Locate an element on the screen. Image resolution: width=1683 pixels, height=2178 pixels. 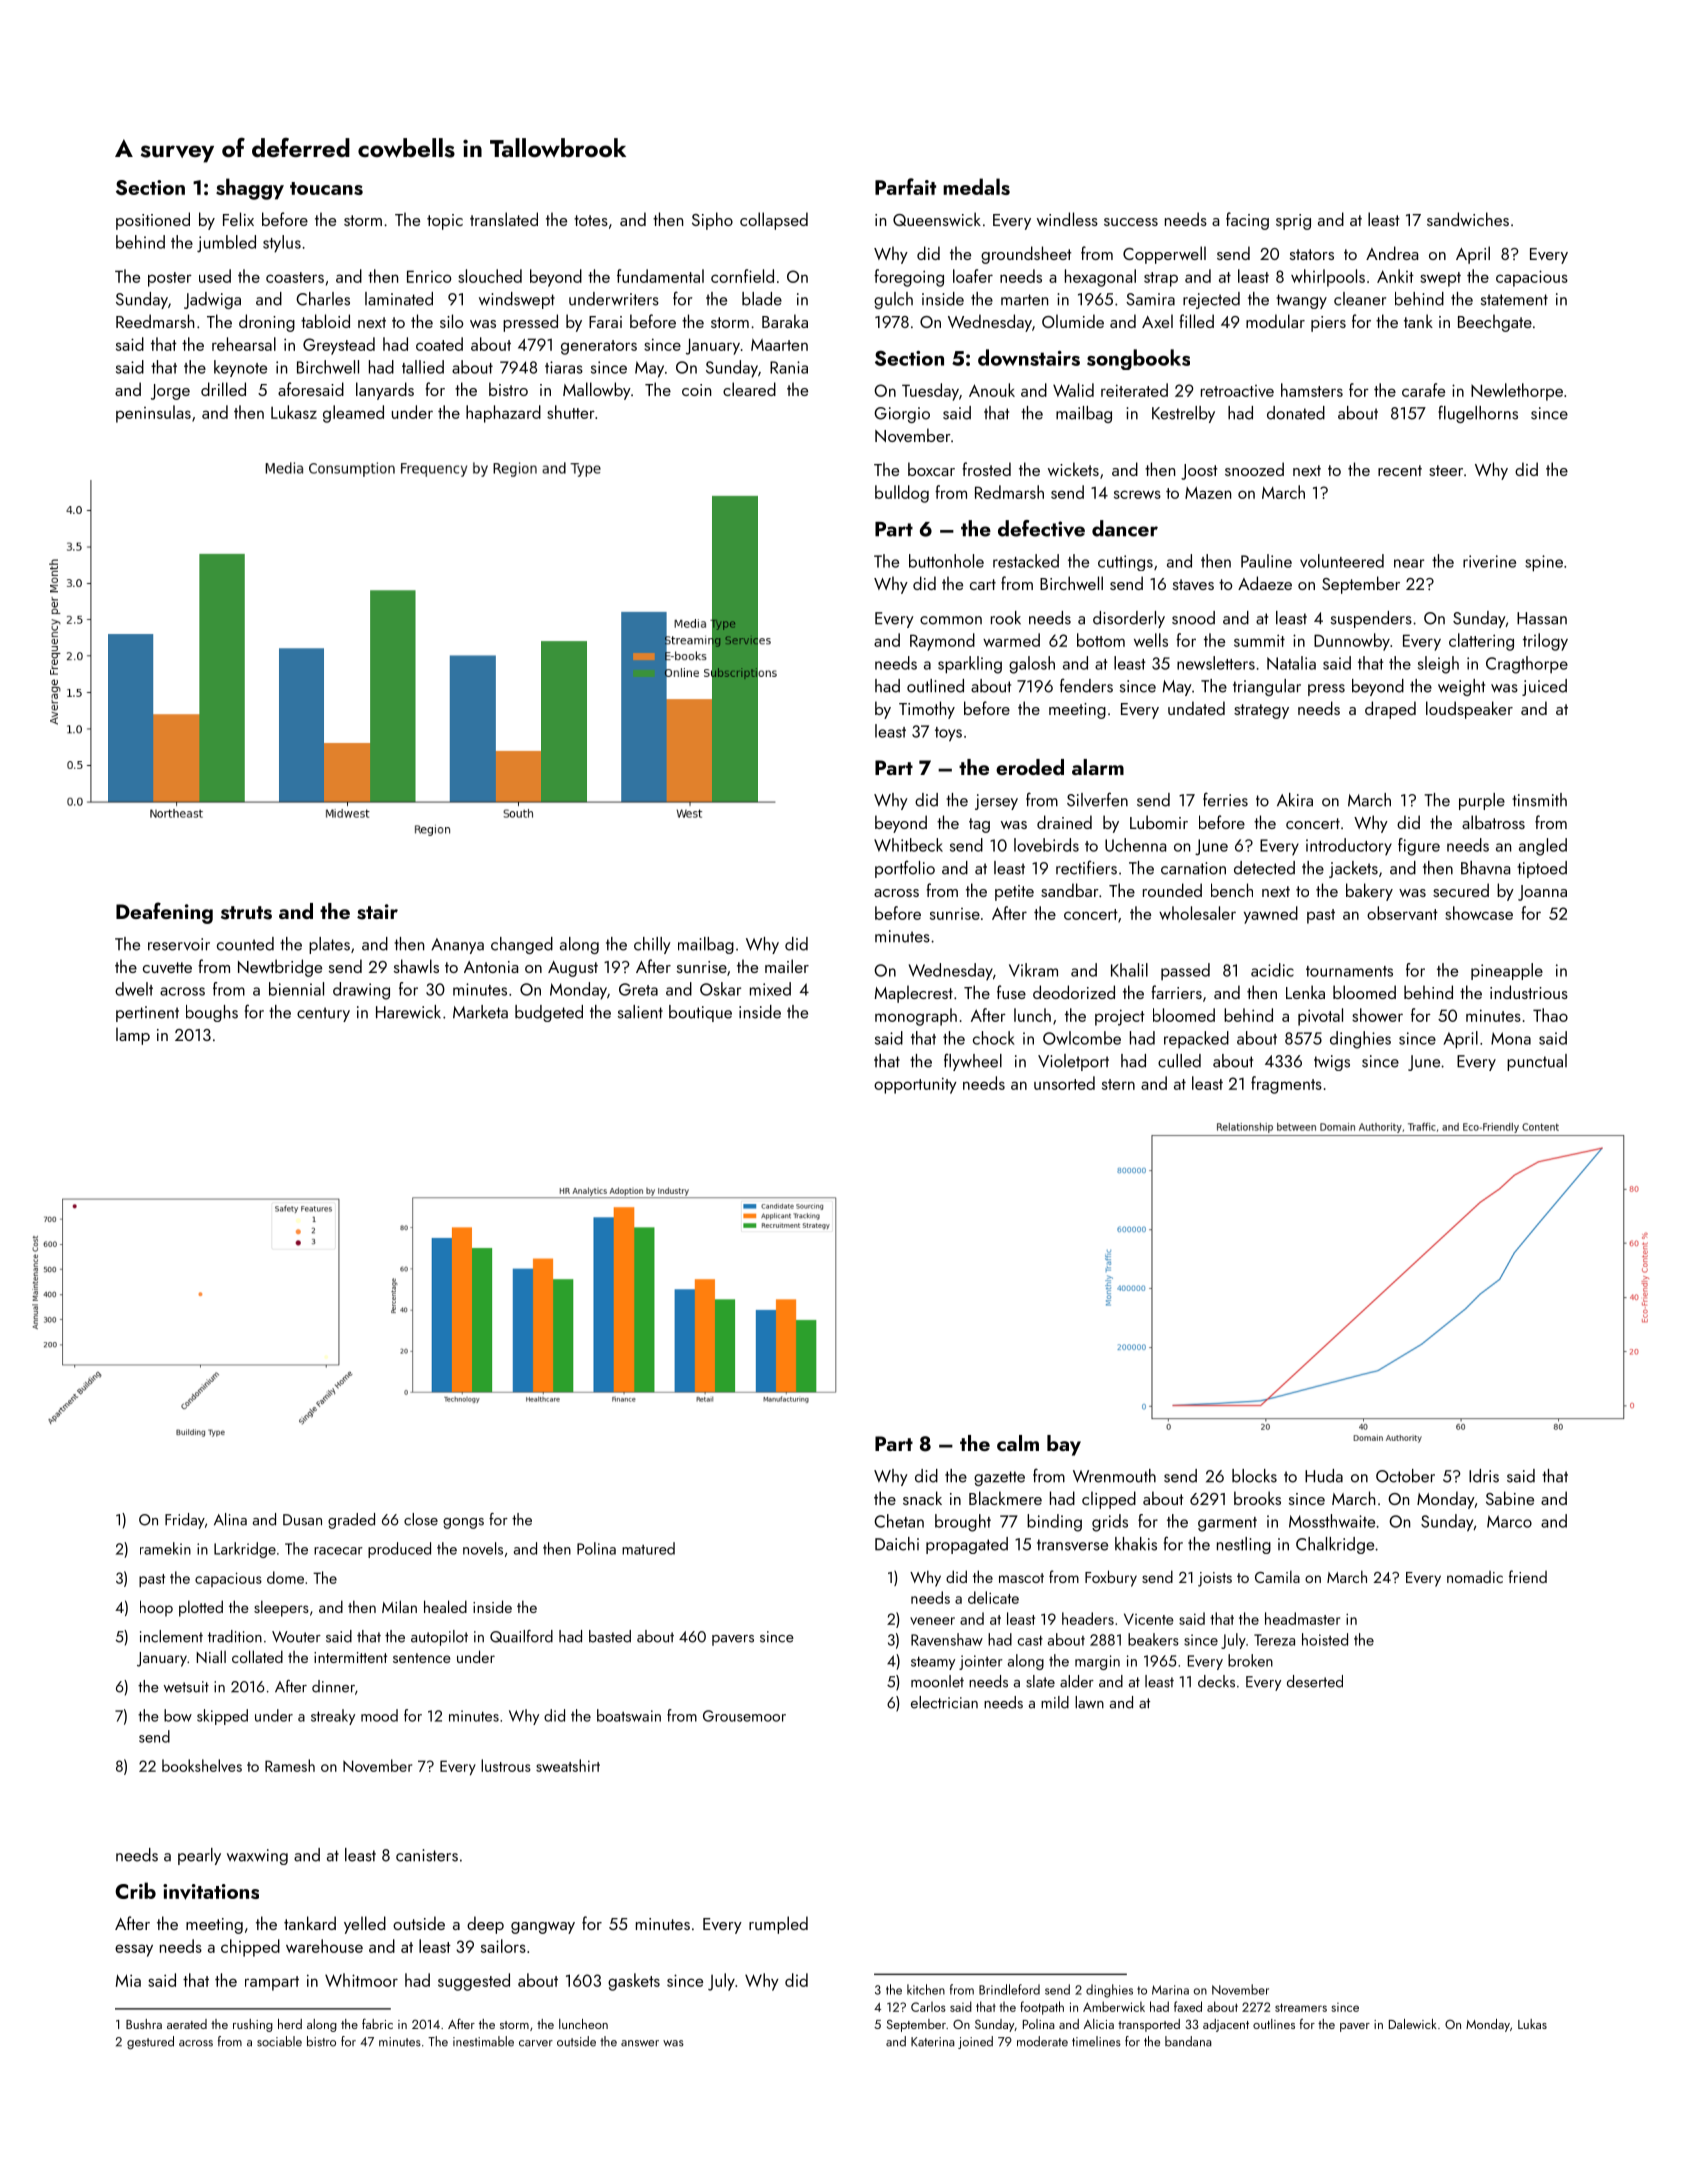
sandwiches is located at coordinates (1468, 219).
